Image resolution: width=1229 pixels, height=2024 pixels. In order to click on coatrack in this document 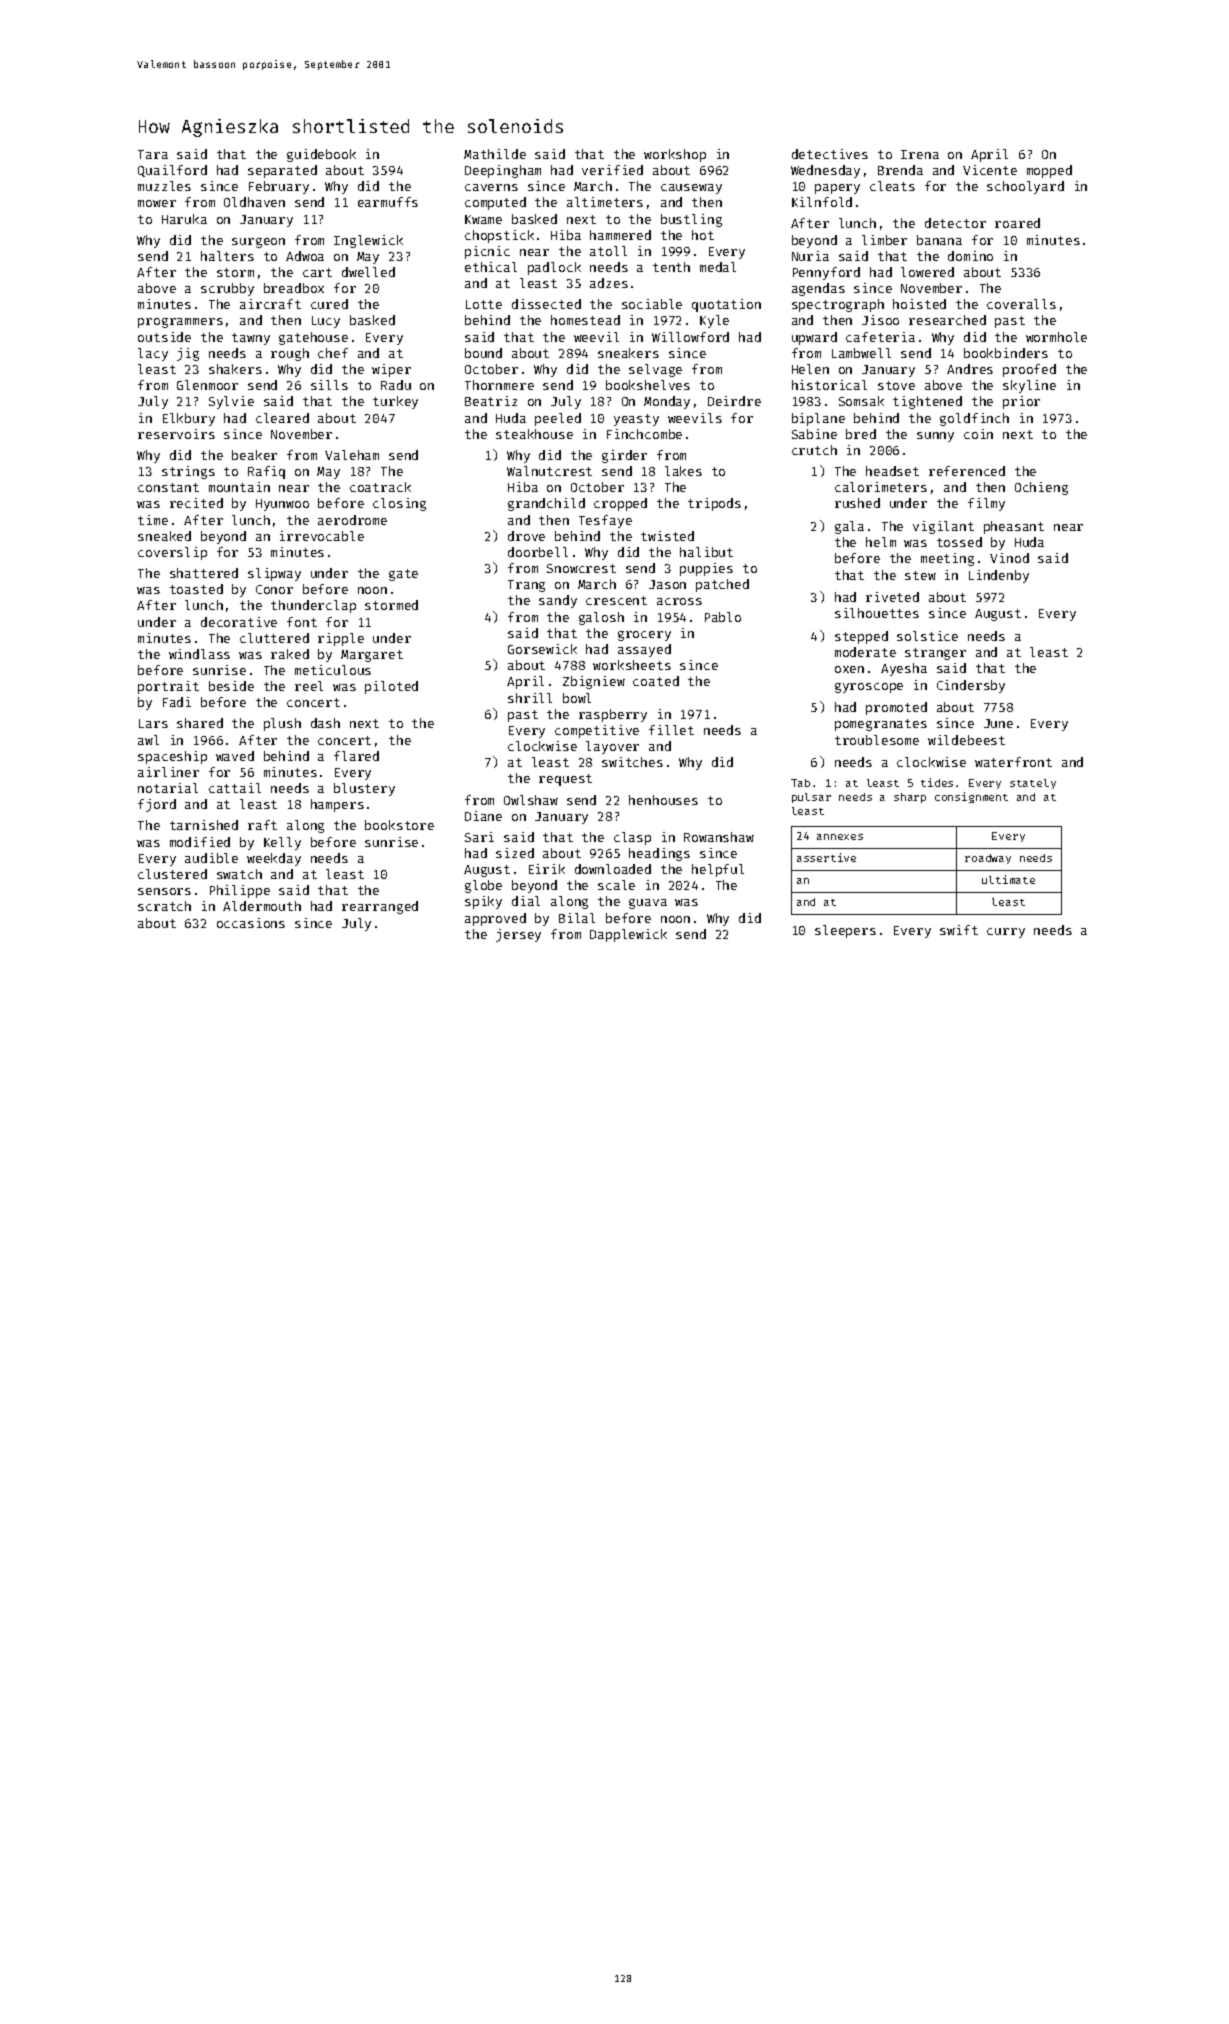, I will do `click(380, 487)`.
